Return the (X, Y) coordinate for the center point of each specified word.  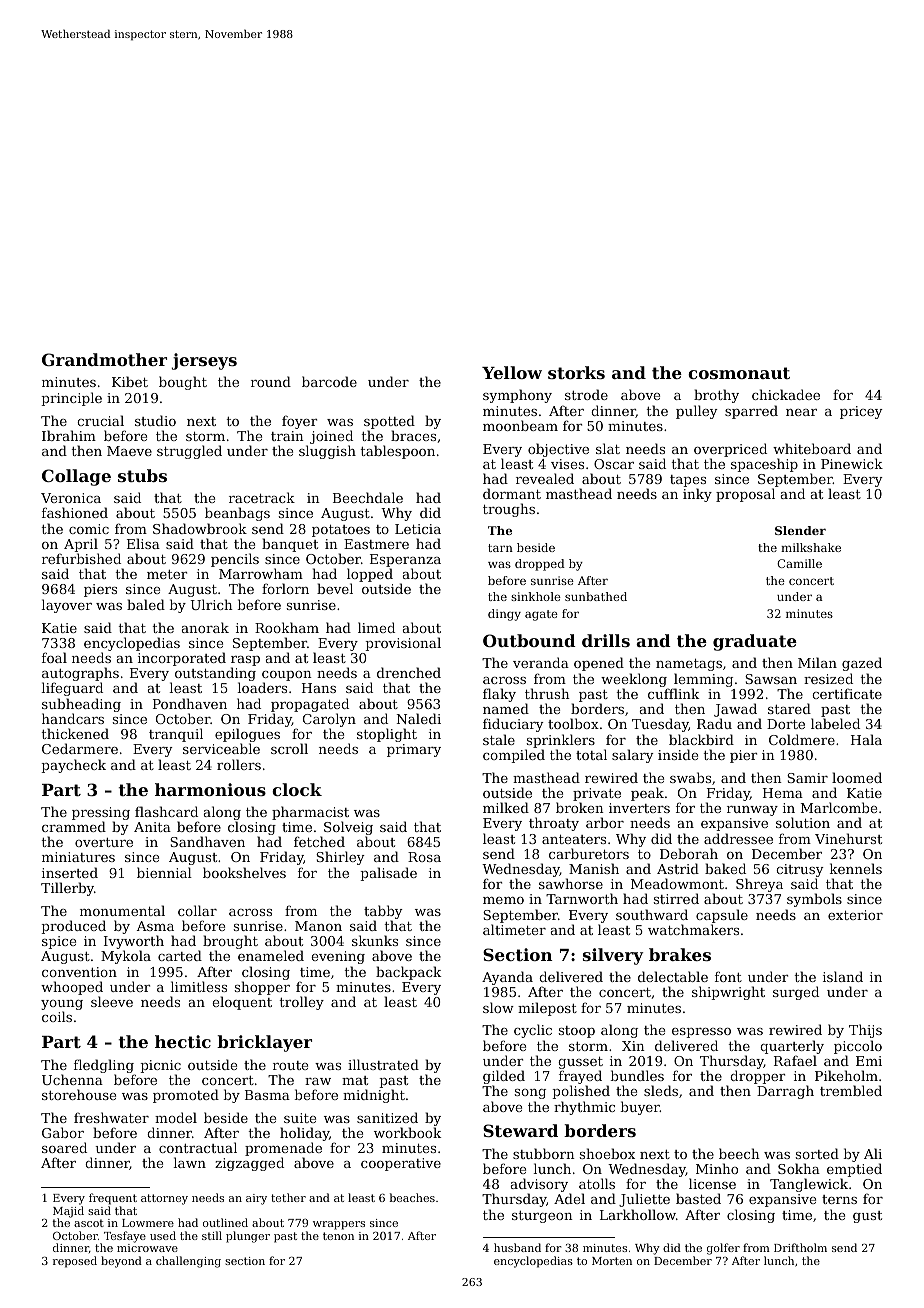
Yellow (512, 372)
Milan (817, 662)
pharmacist (310, 813)
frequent (113, 1199)
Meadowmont (677, 883)
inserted (70, 872)
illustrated (383, 1064)
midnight (374, 1096)
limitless (198, 986)
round (271, 381)
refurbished (81, 558)
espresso (701, 1033)
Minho (717, 1168)
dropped (540, 565)
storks (576, 372)
